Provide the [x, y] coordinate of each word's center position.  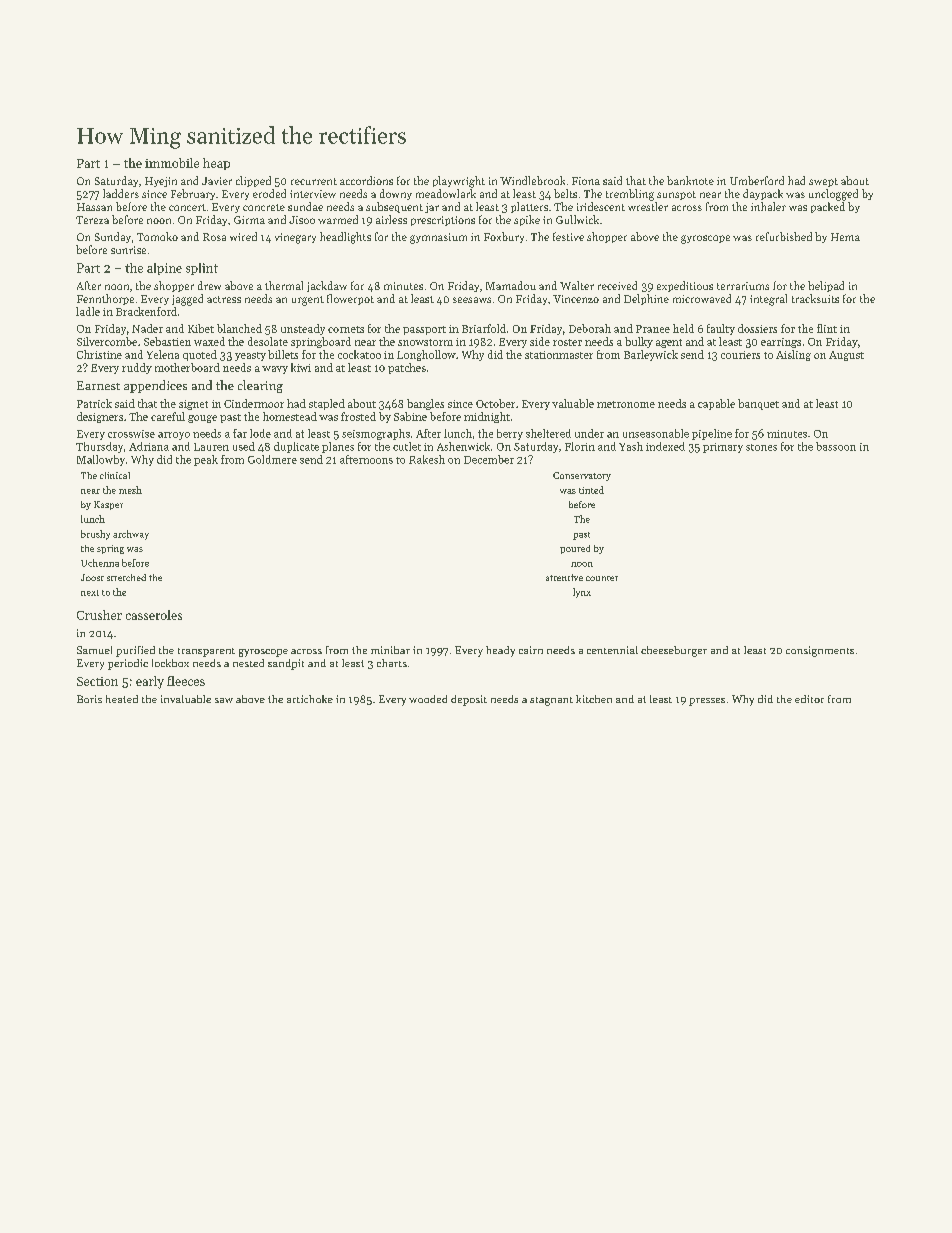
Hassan [94, 207]
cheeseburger [674, 651]
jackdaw [327, 286]
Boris [89, 699]
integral [768, 300]
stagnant [551, 701]
